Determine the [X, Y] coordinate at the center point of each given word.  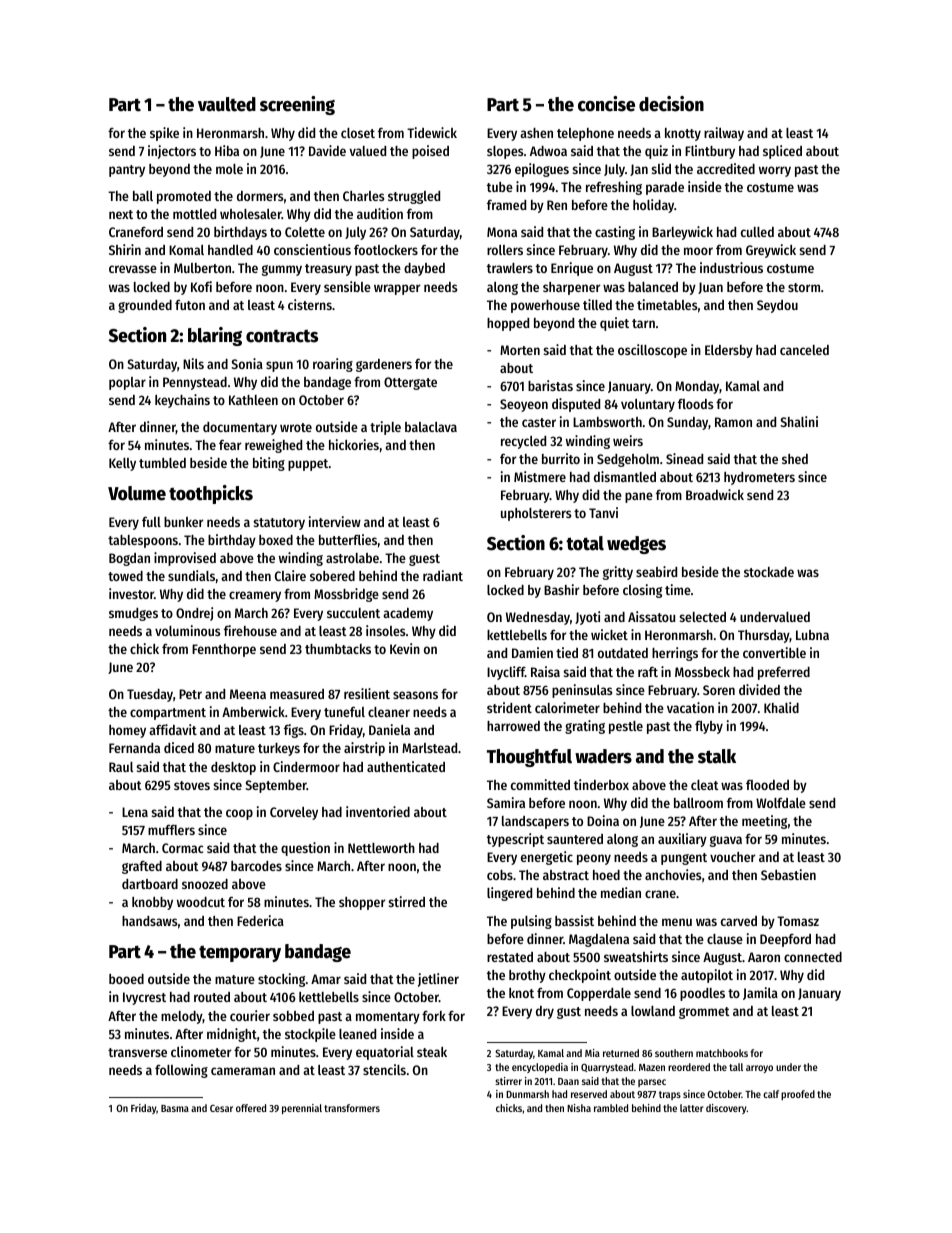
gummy [282, 270]
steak [432, 1052]
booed [126, 979]
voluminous [188, 630]
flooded [767, 785]
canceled [804, 350]
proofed [798, 1095]
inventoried [378, 811]
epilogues [542, 170]
